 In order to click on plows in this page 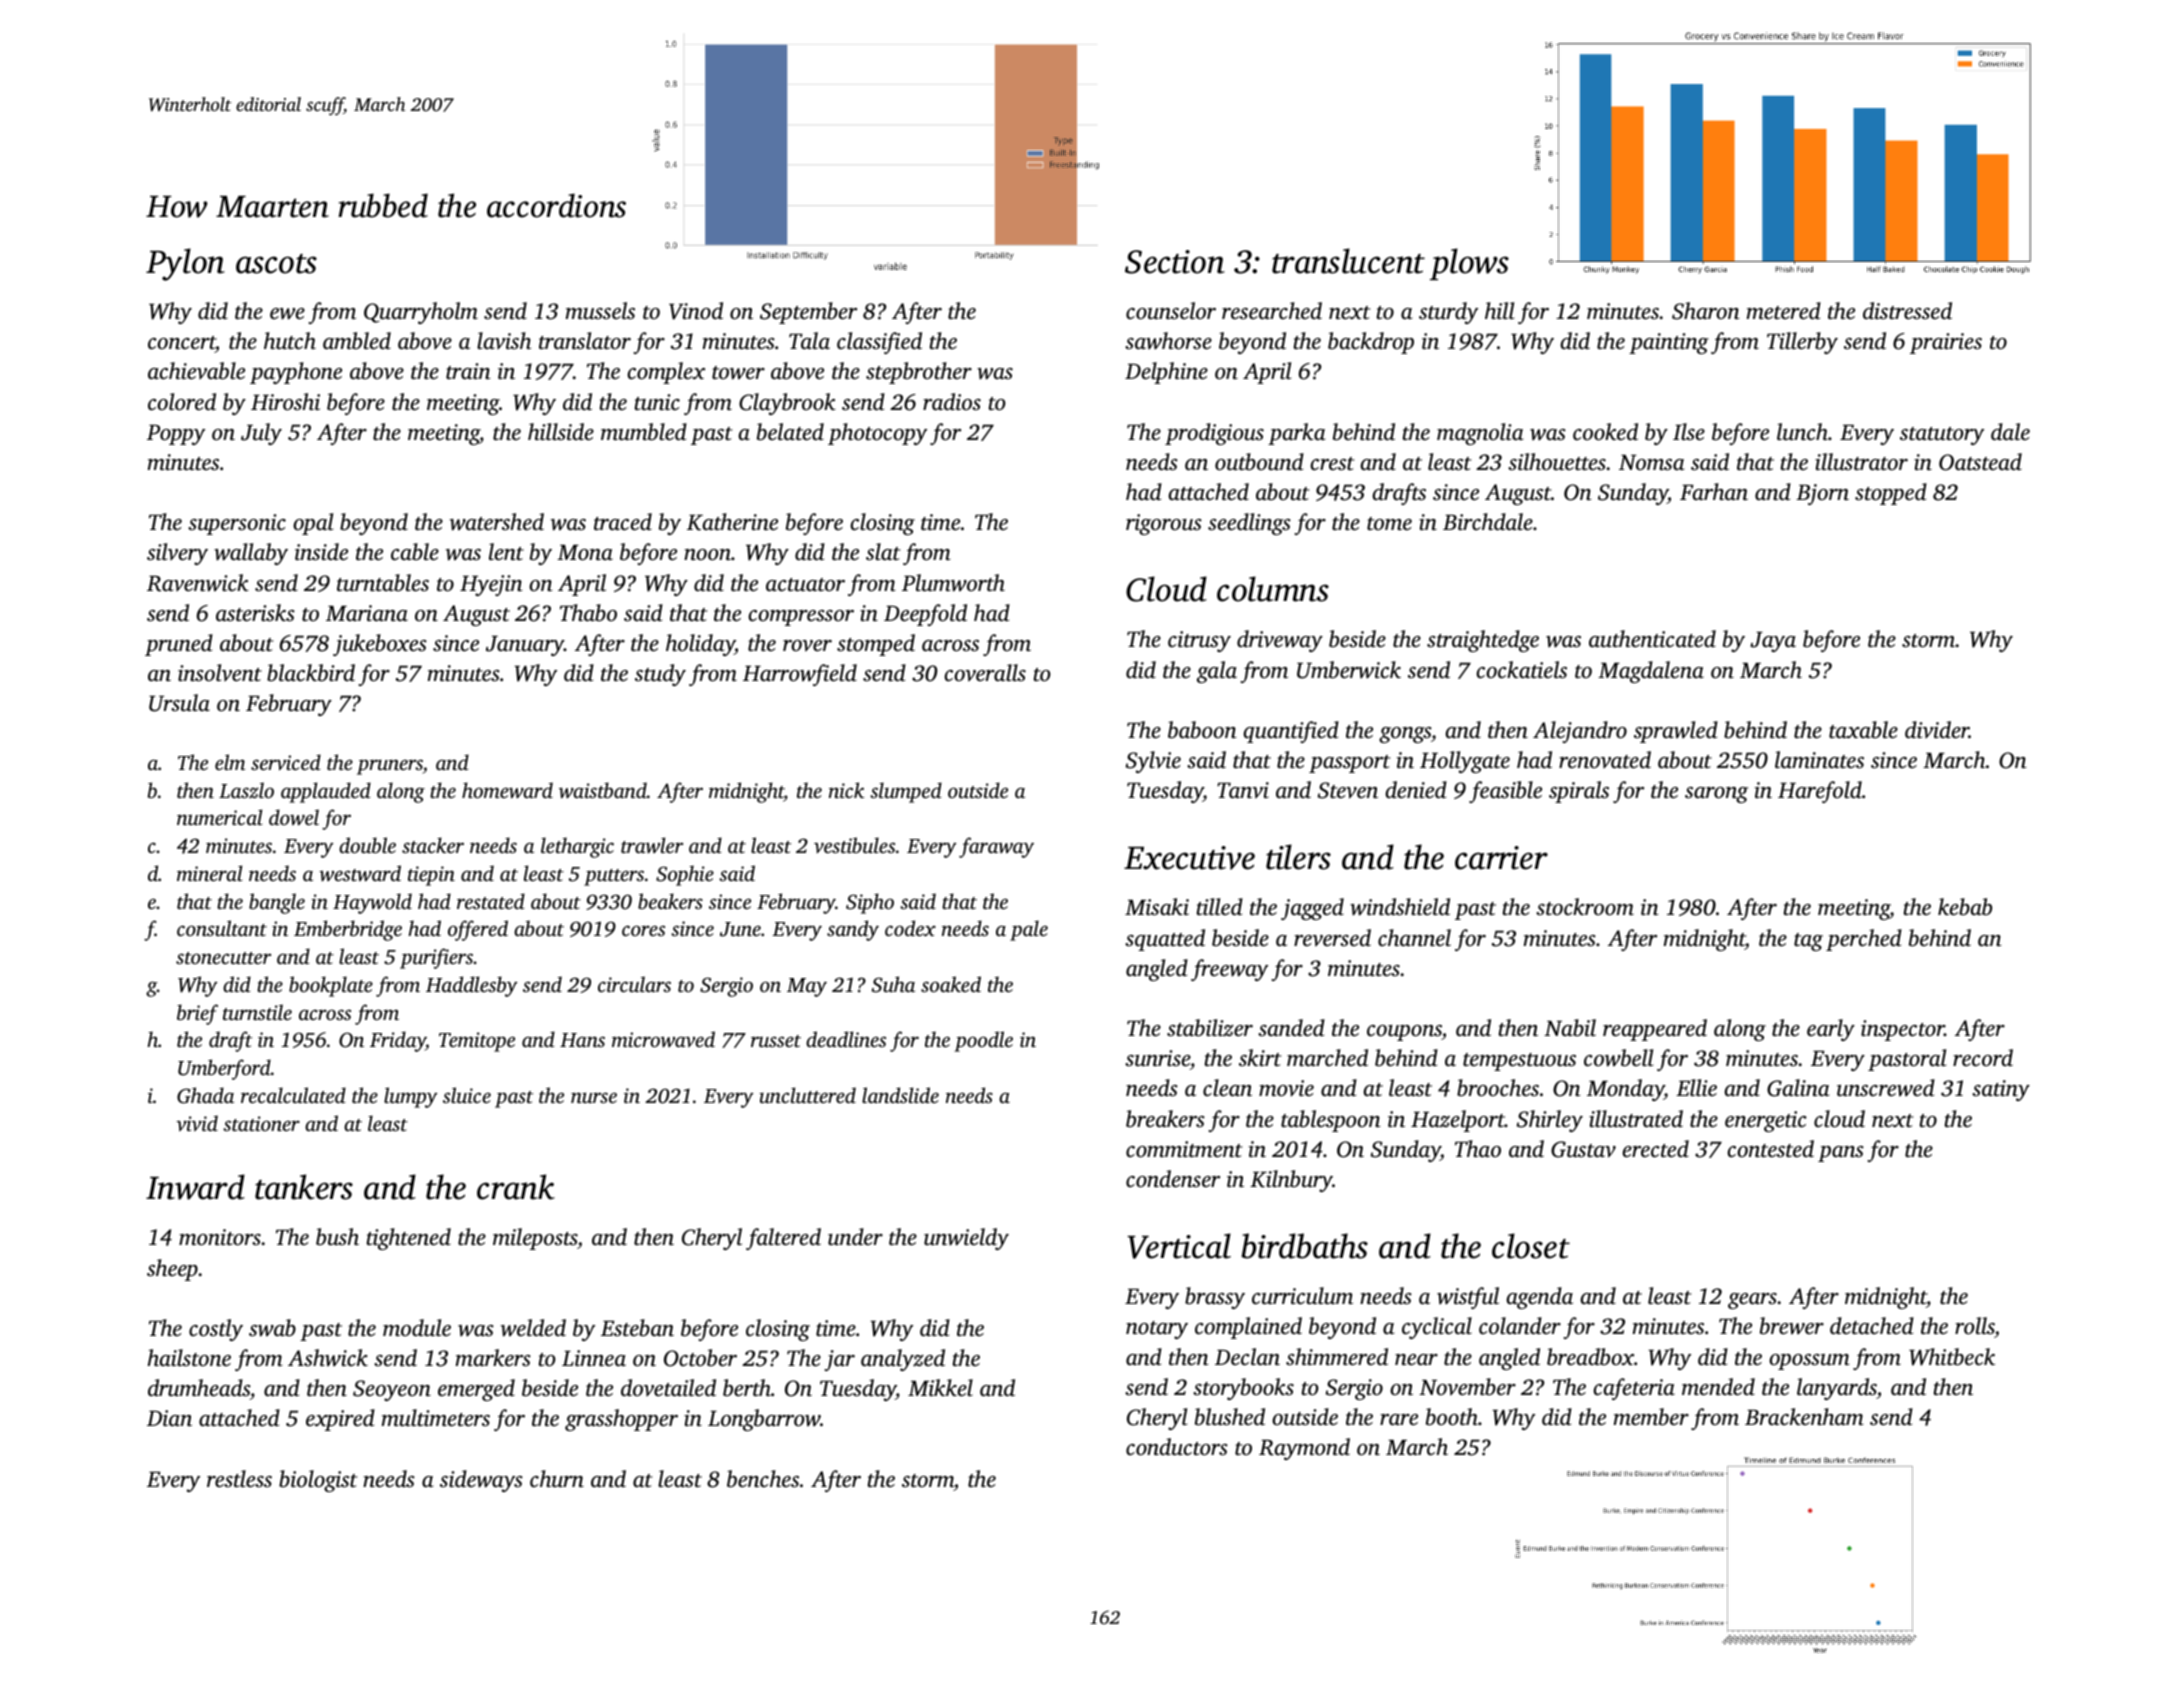, I will do `click(1469, 264)`.
